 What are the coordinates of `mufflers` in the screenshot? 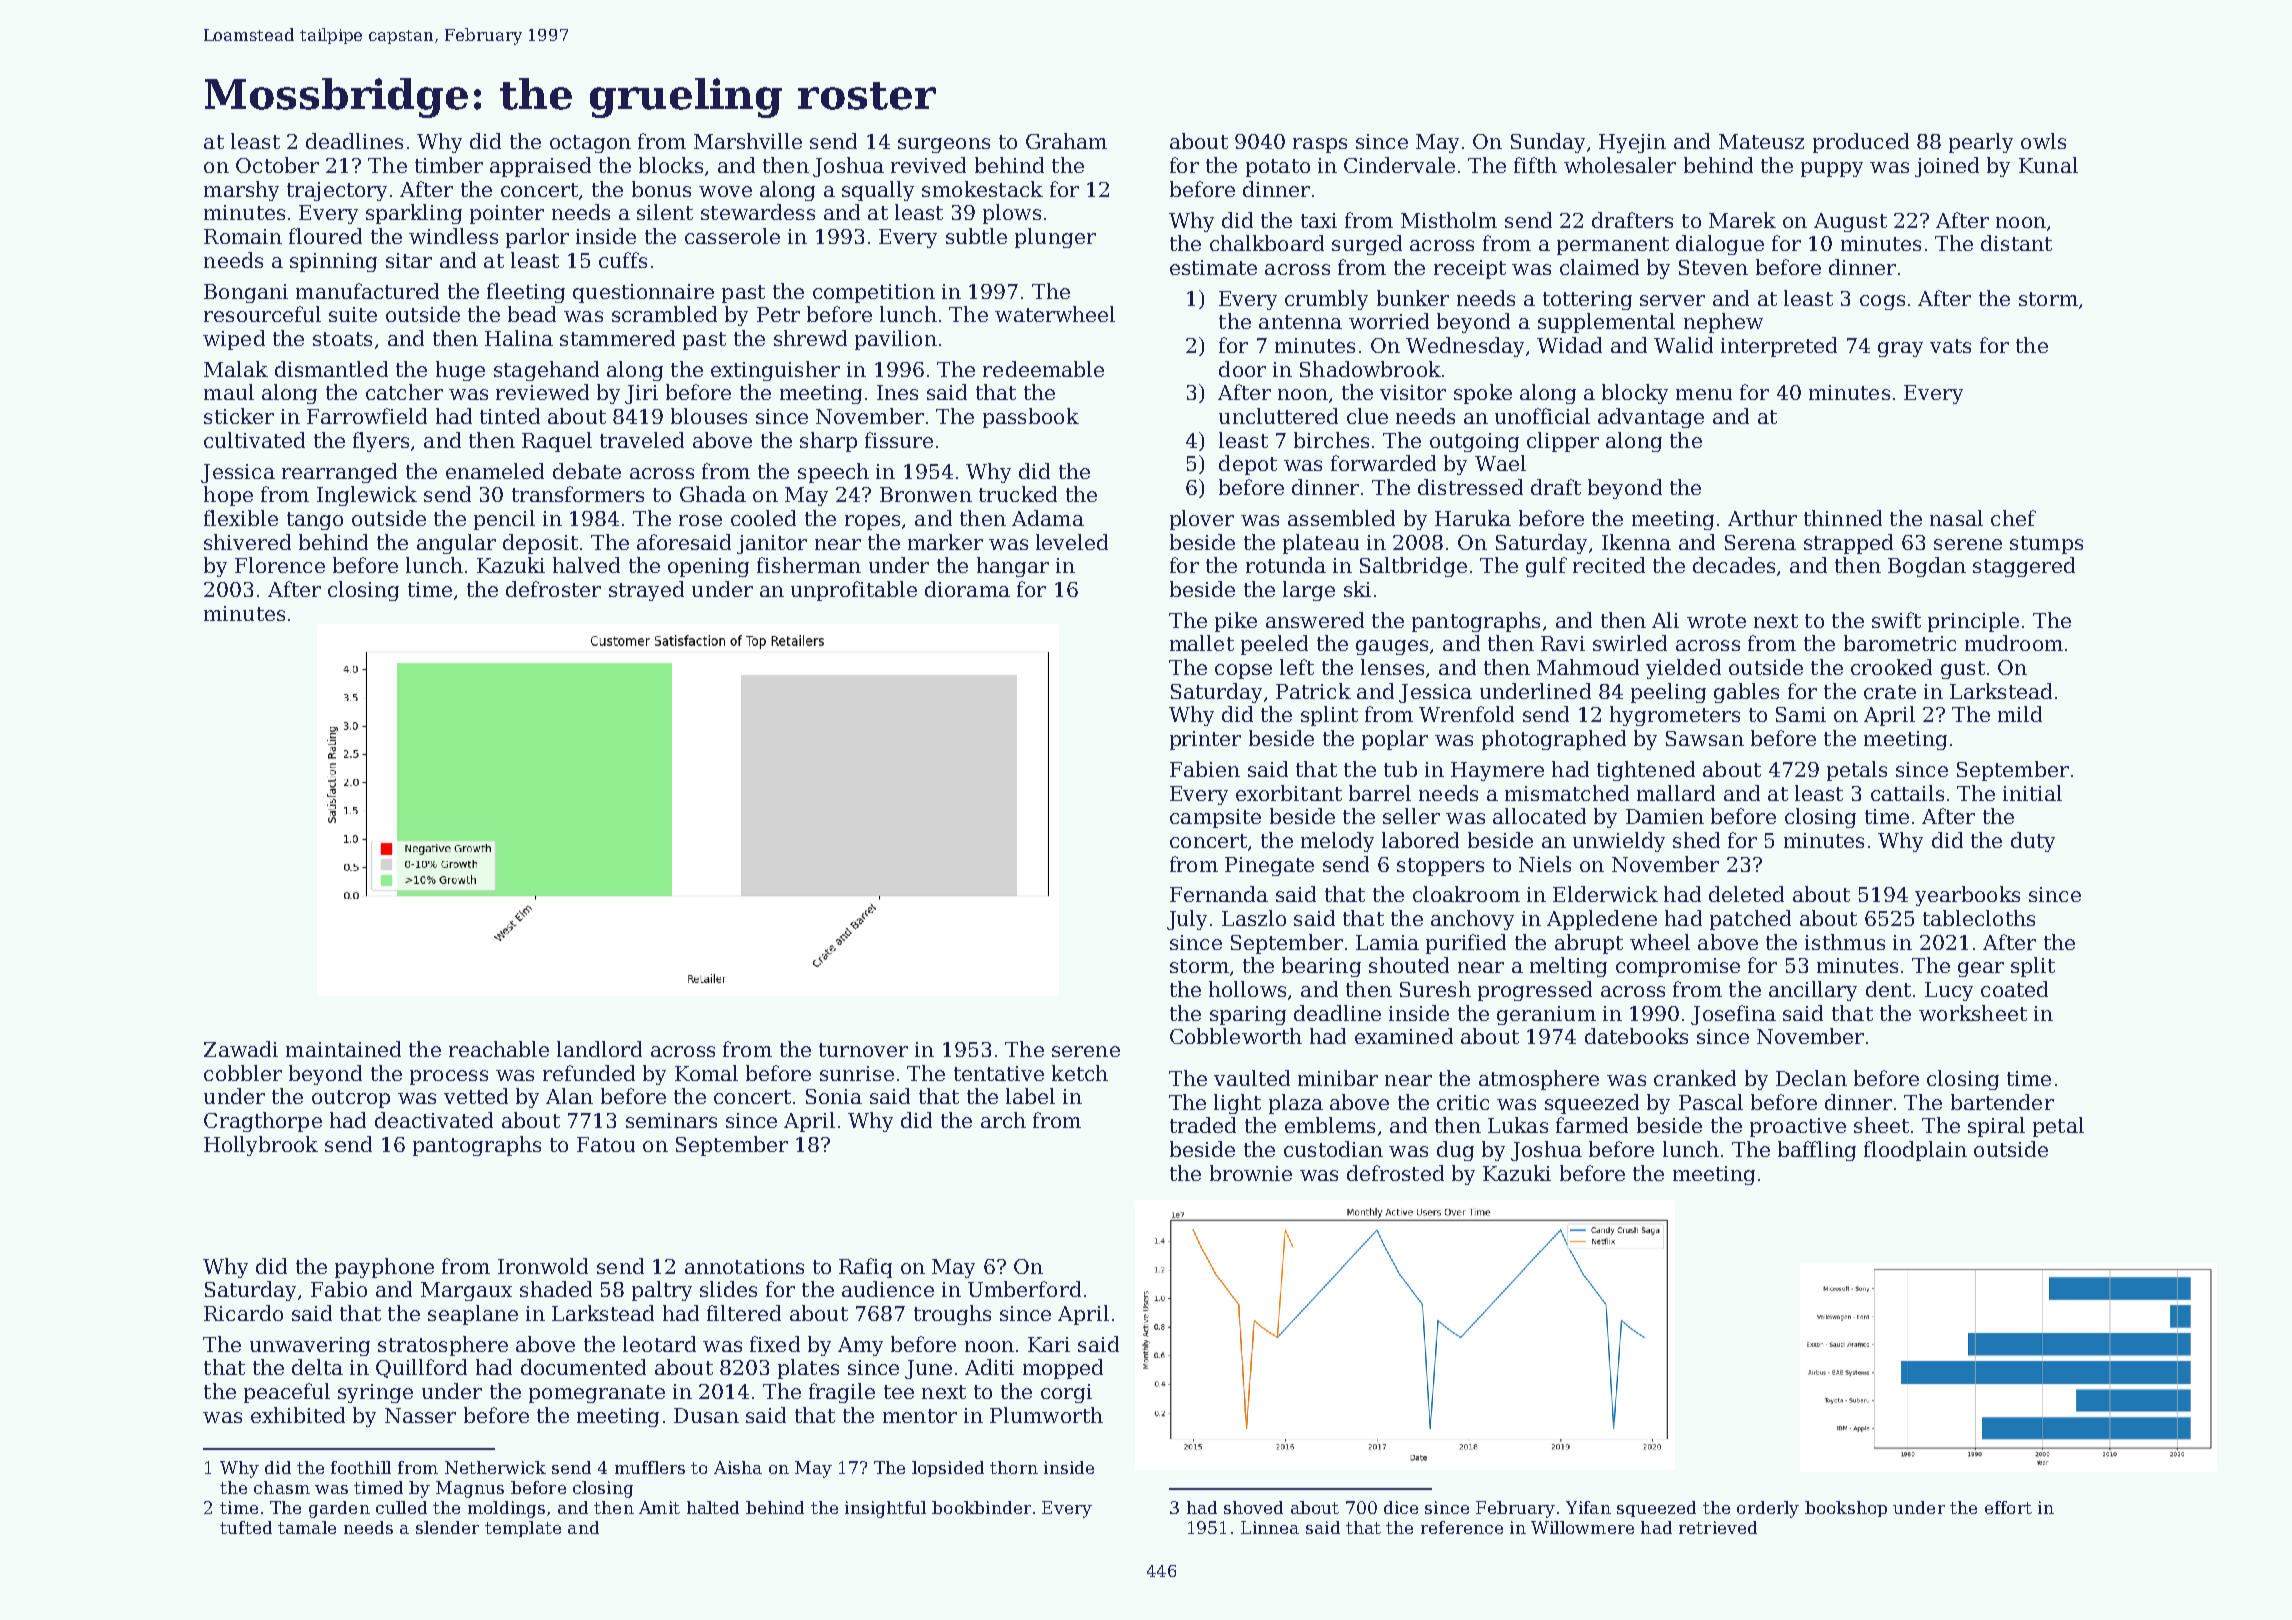 It's located at (650, 1467).
